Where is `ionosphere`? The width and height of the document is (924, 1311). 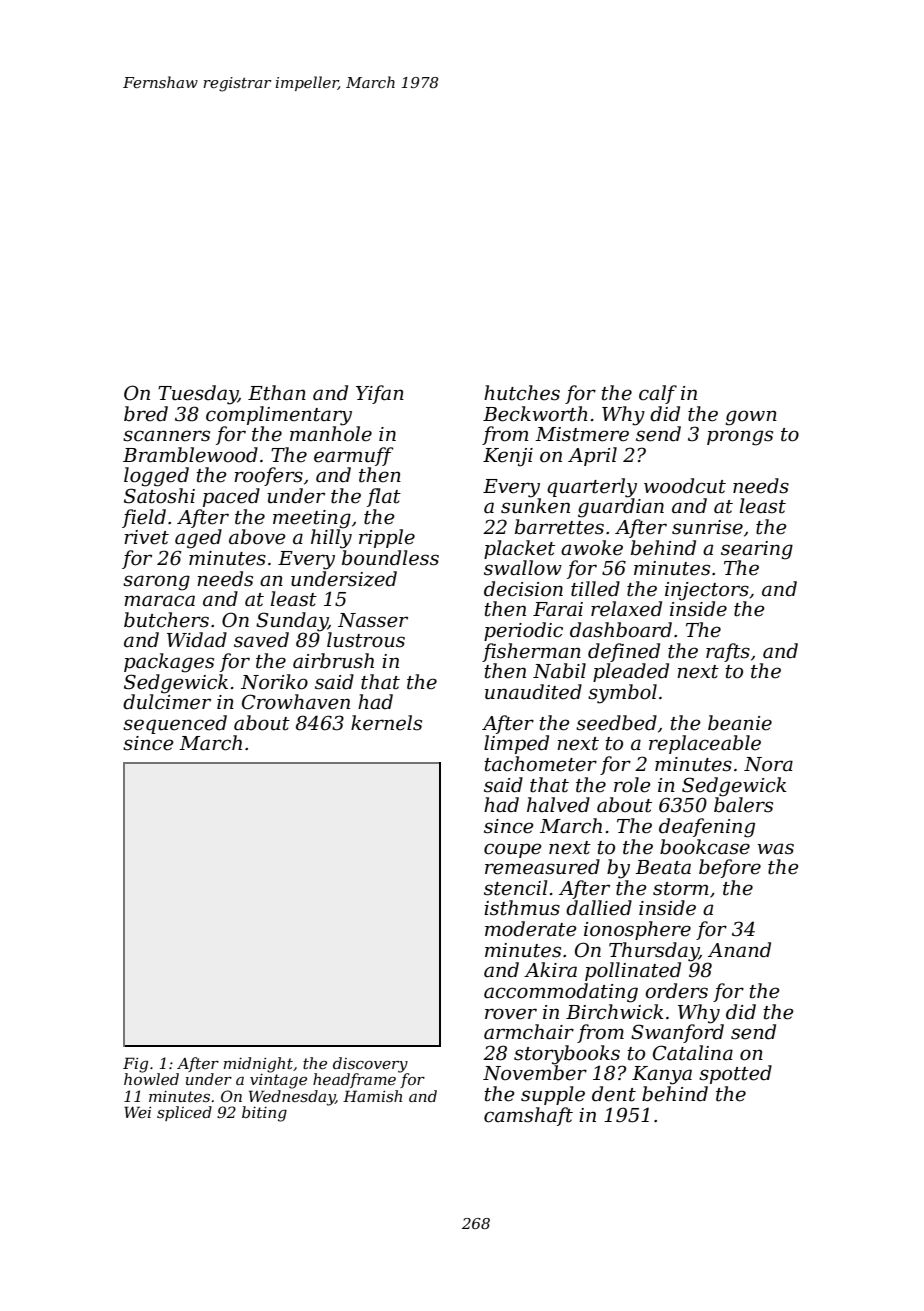 ionosphere is located at coordinates (637, 930).
